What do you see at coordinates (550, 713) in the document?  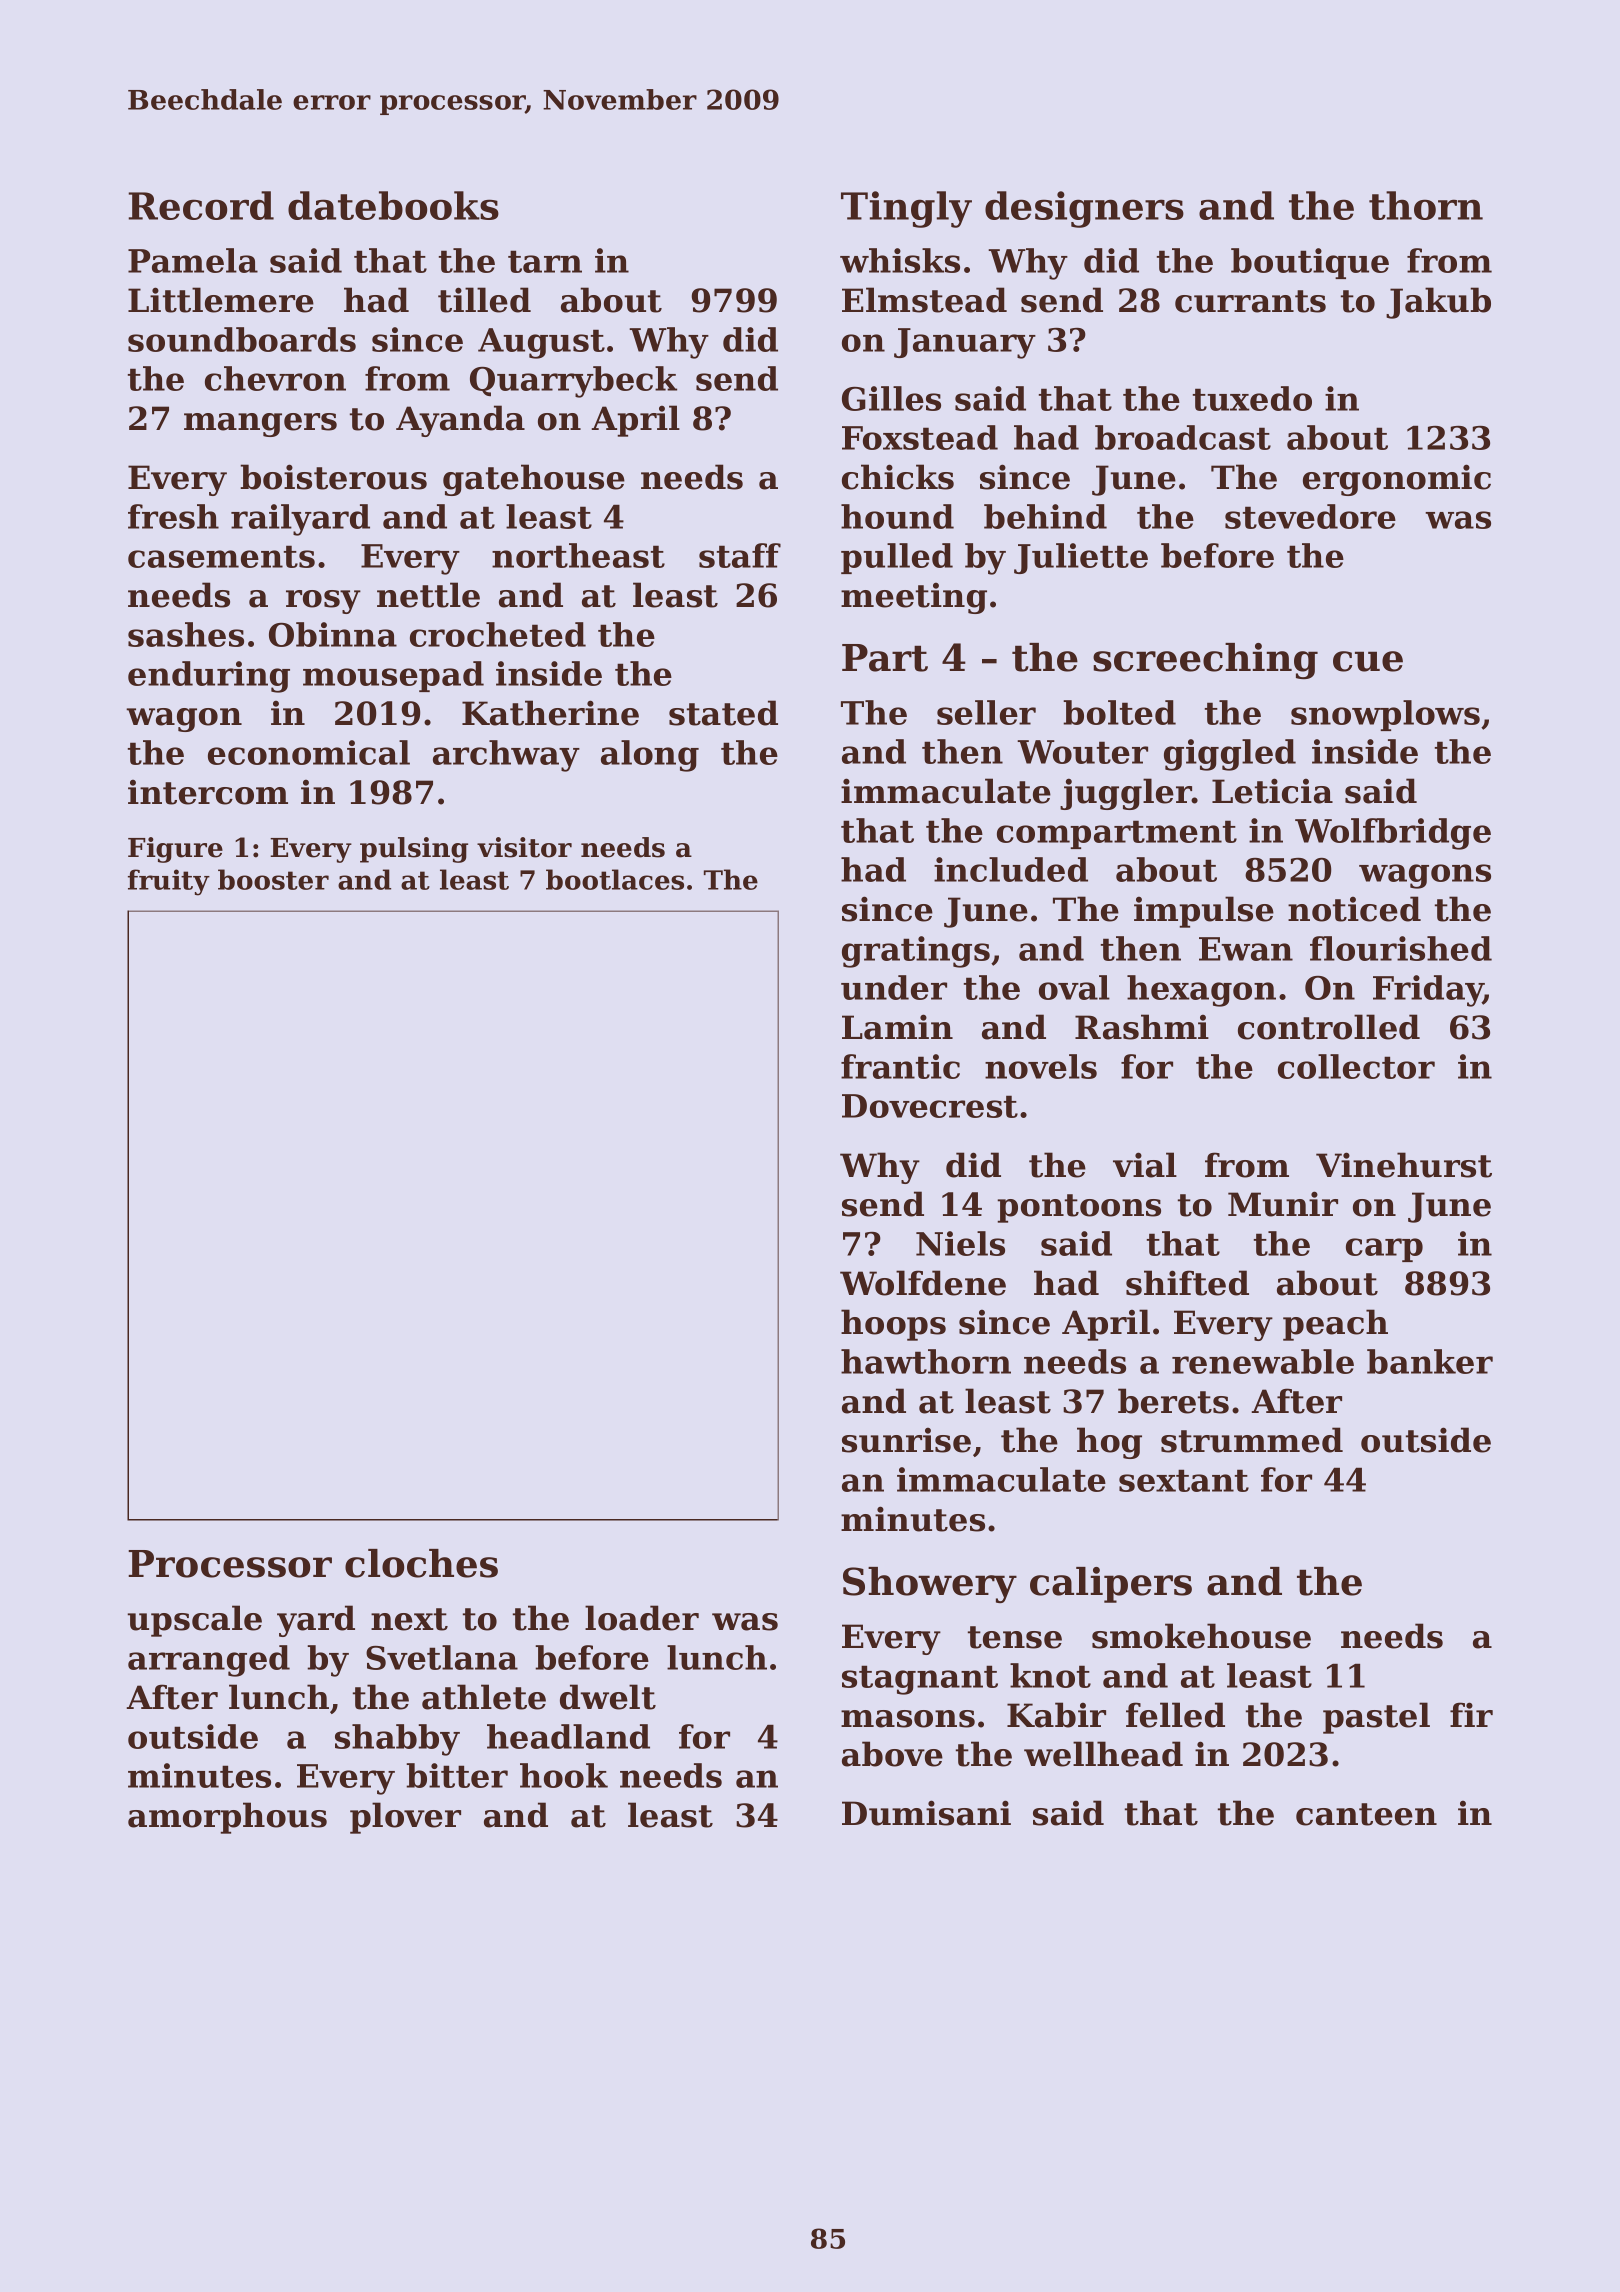 I see `Katherine` at bounding box center [550, 713].
